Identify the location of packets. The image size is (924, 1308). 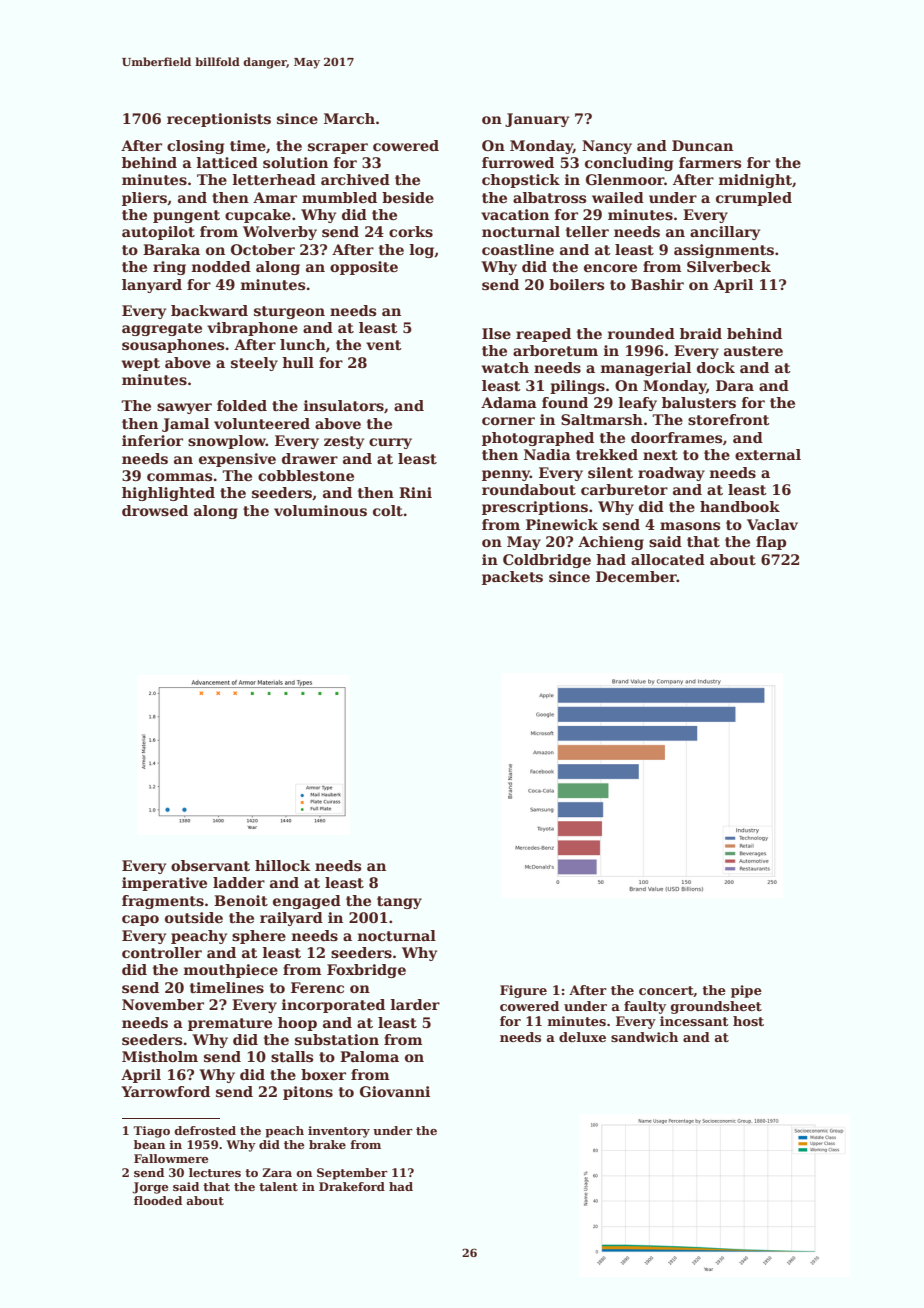
(512, 578).
